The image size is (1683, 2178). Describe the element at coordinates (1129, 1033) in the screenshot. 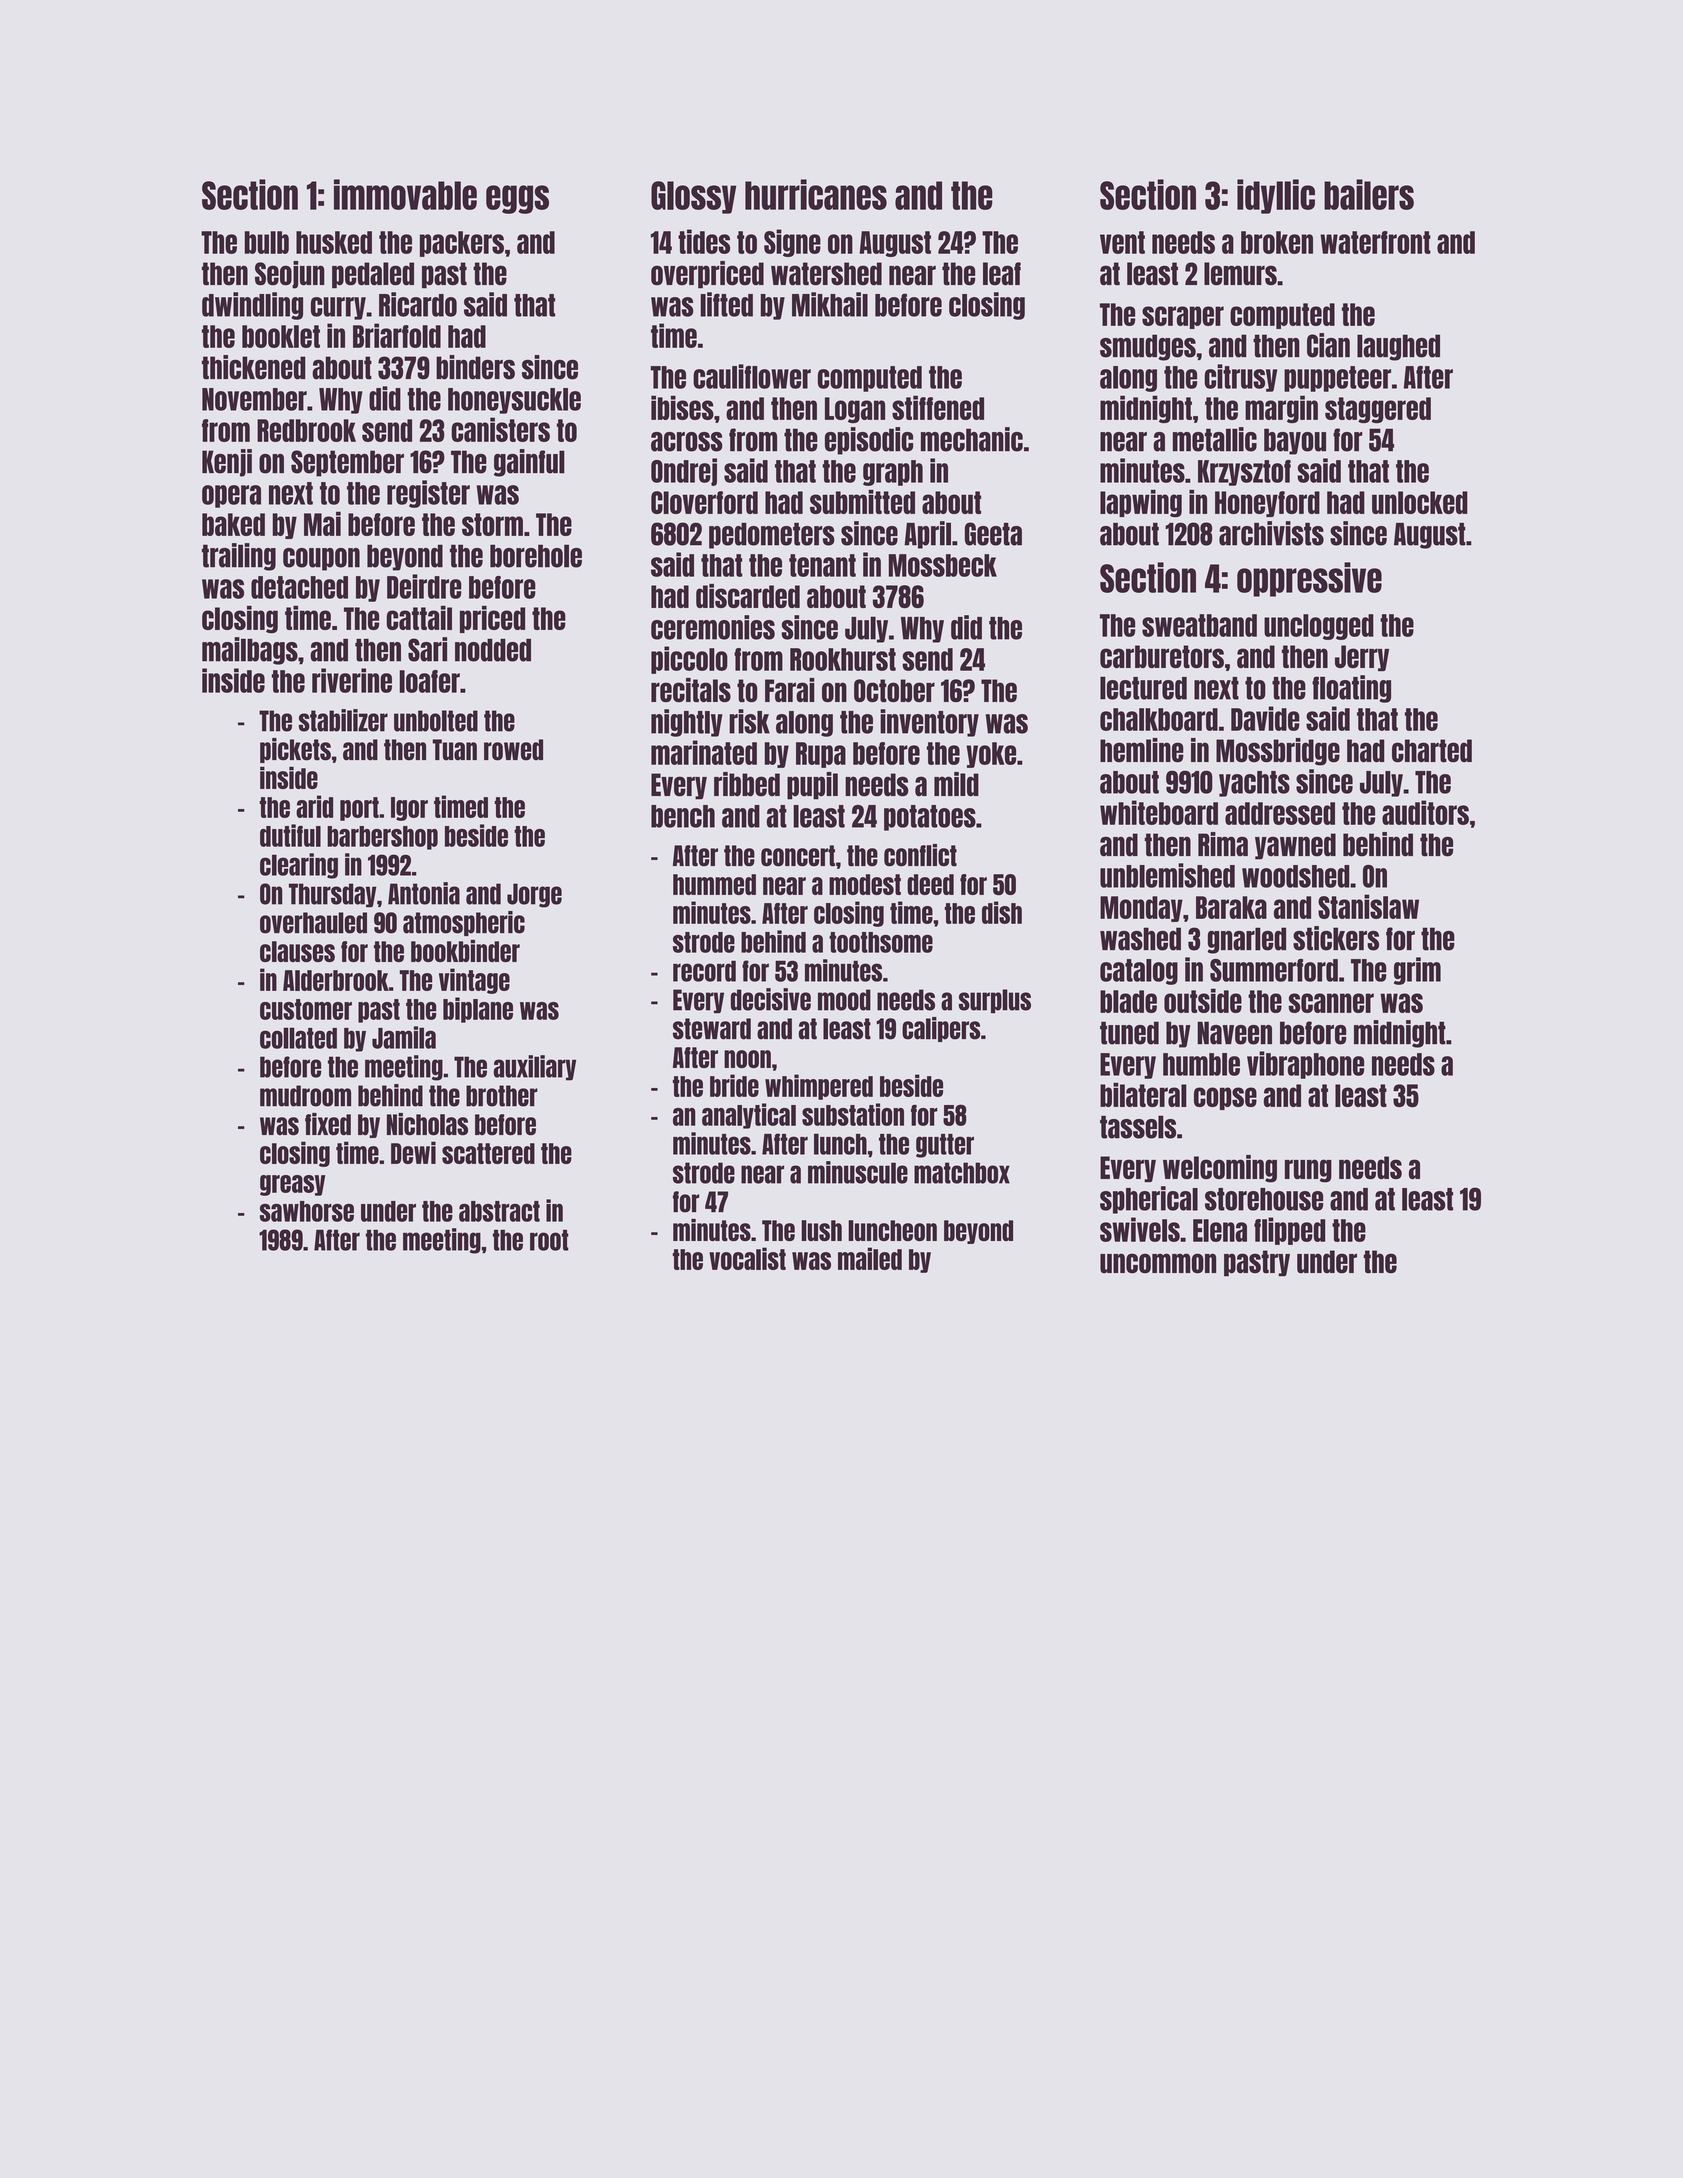

I see `tuned` at that location.
